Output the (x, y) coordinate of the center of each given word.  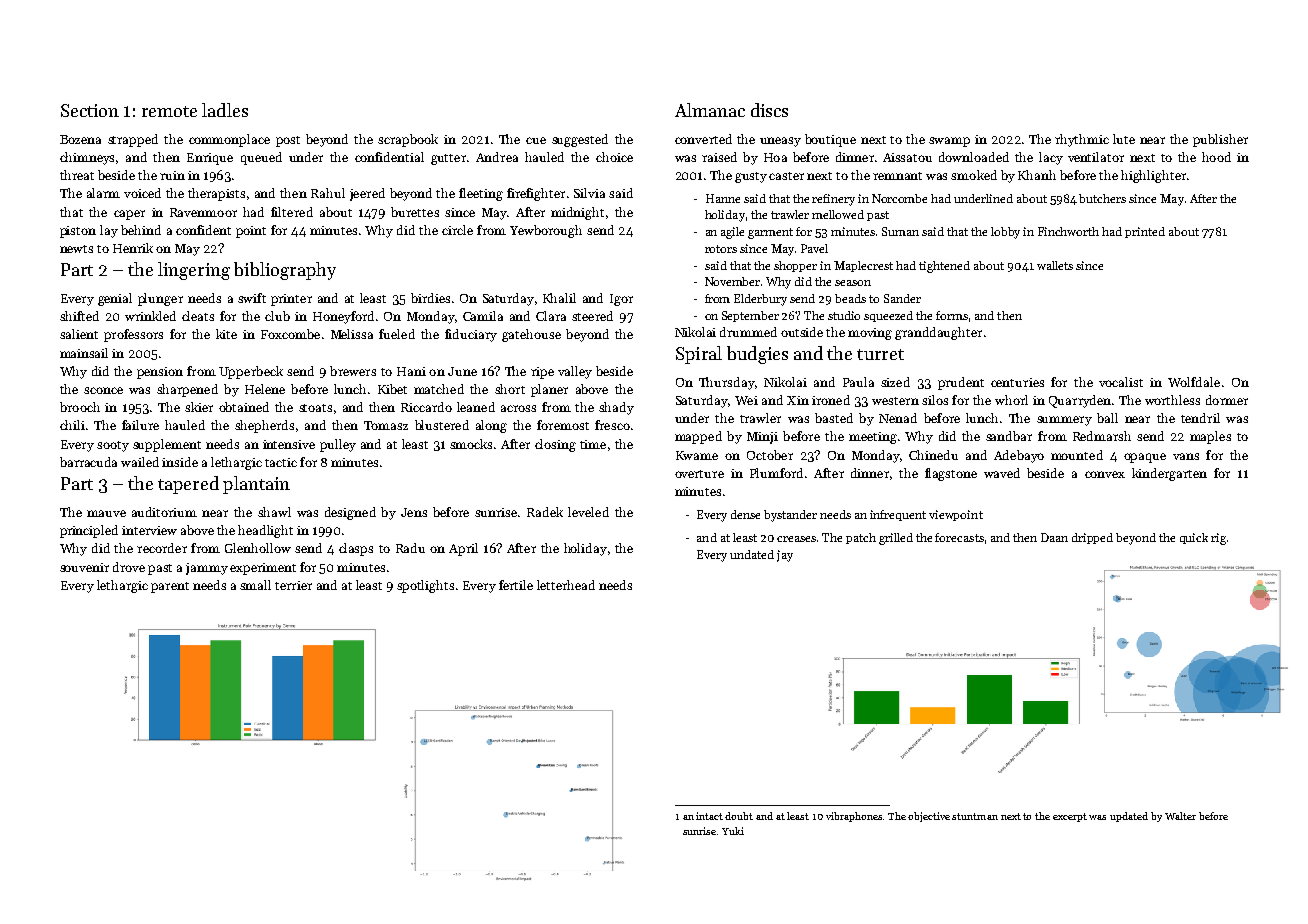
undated (752, 554)
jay (785, 556)
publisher (1220, 140)
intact (709, 816)
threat (77, 175)
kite (226, 334)
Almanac (710, 110)
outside (802, 332)
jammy (207, 569)
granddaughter (938, 333)
